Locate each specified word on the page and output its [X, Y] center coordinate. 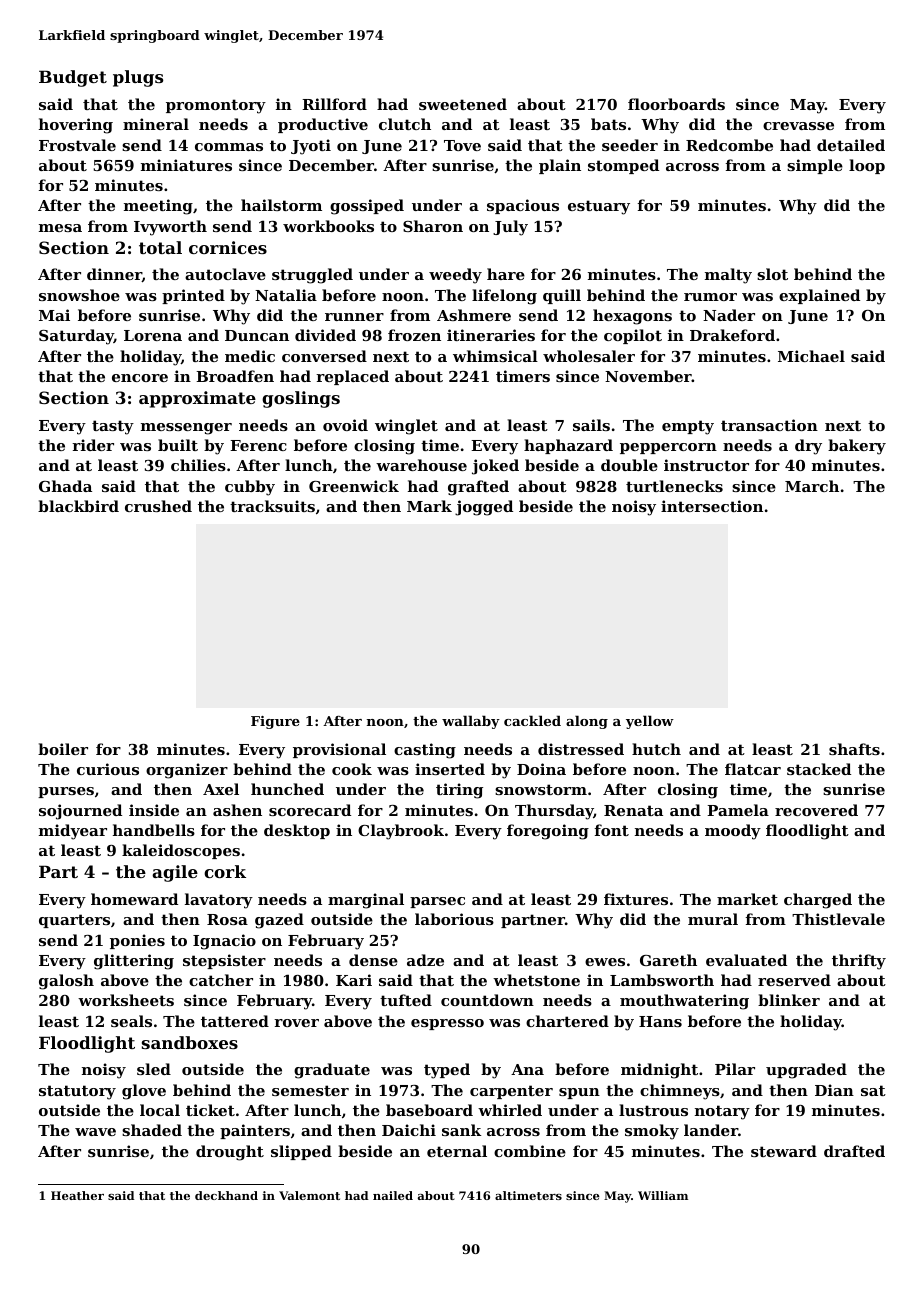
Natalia [286, 295]
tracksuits [272, 506]
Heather [77, 1195]
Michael [811, 356]
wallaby [471, 722]
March [812, 486]
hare [506, 274]
